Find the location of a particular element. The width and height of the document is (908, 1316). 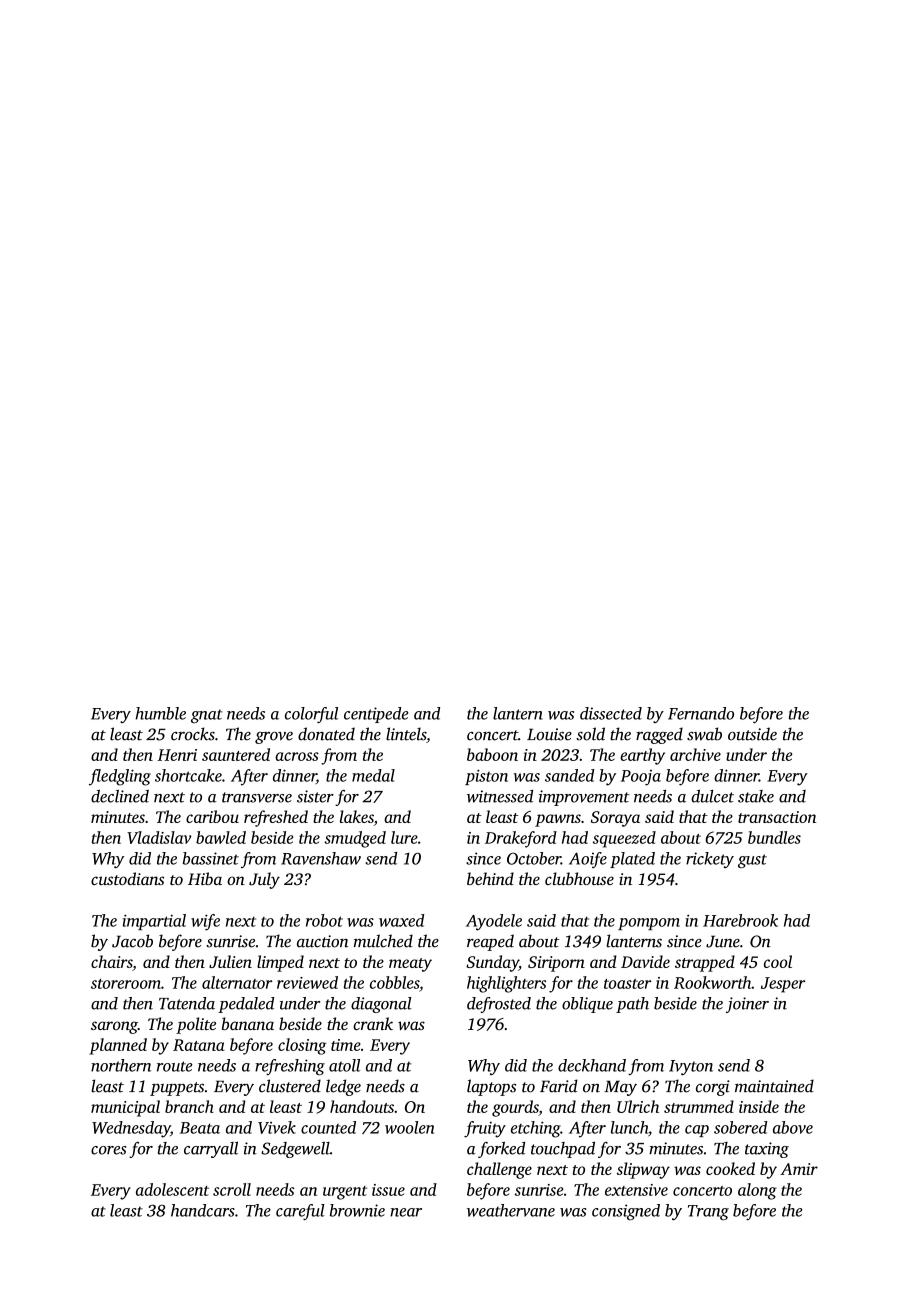

atoll is located at coordinates (344, 1065).
